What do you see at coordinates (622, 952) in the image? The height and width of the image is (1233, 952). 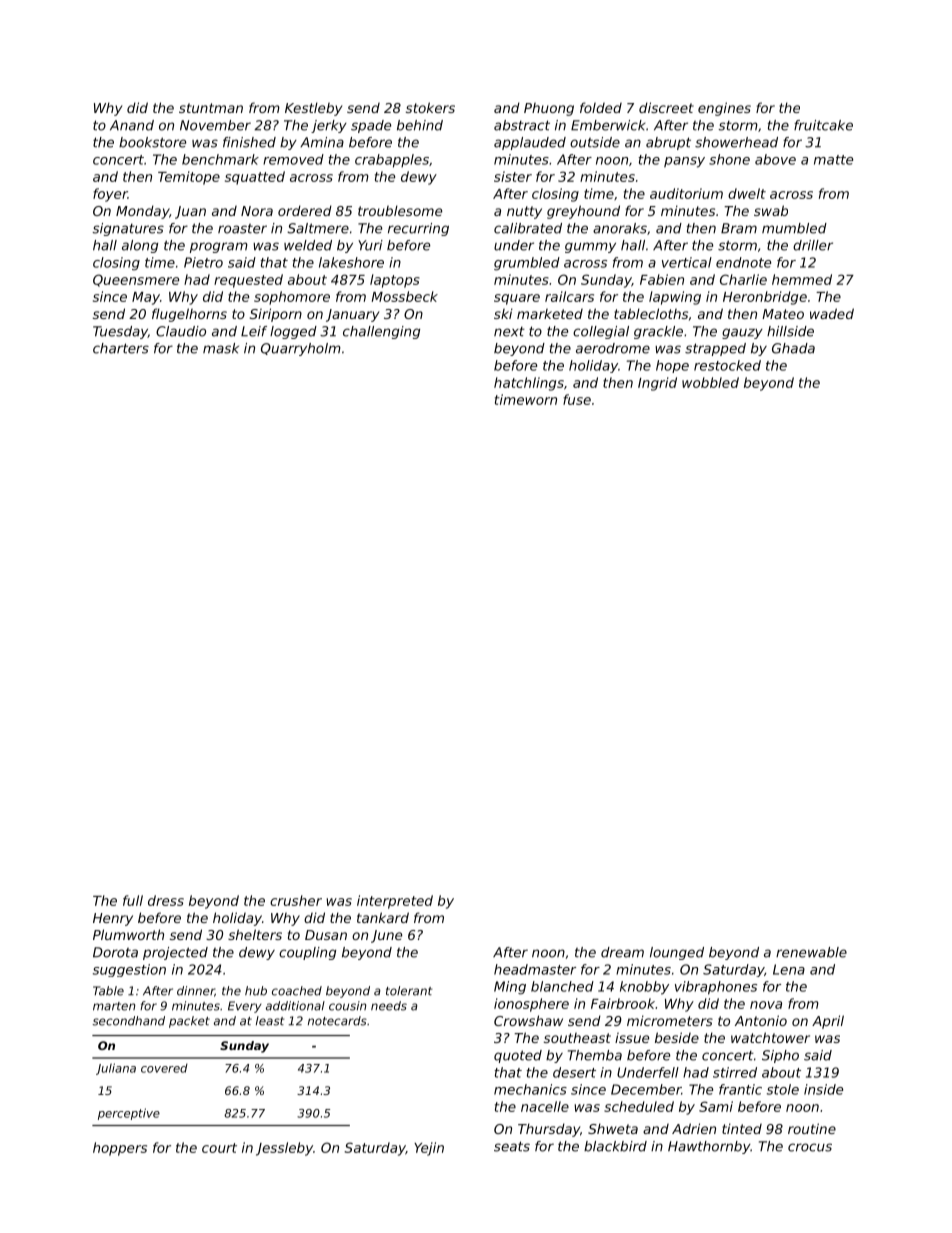 I see `dream` at bounding box center [622, 952].
